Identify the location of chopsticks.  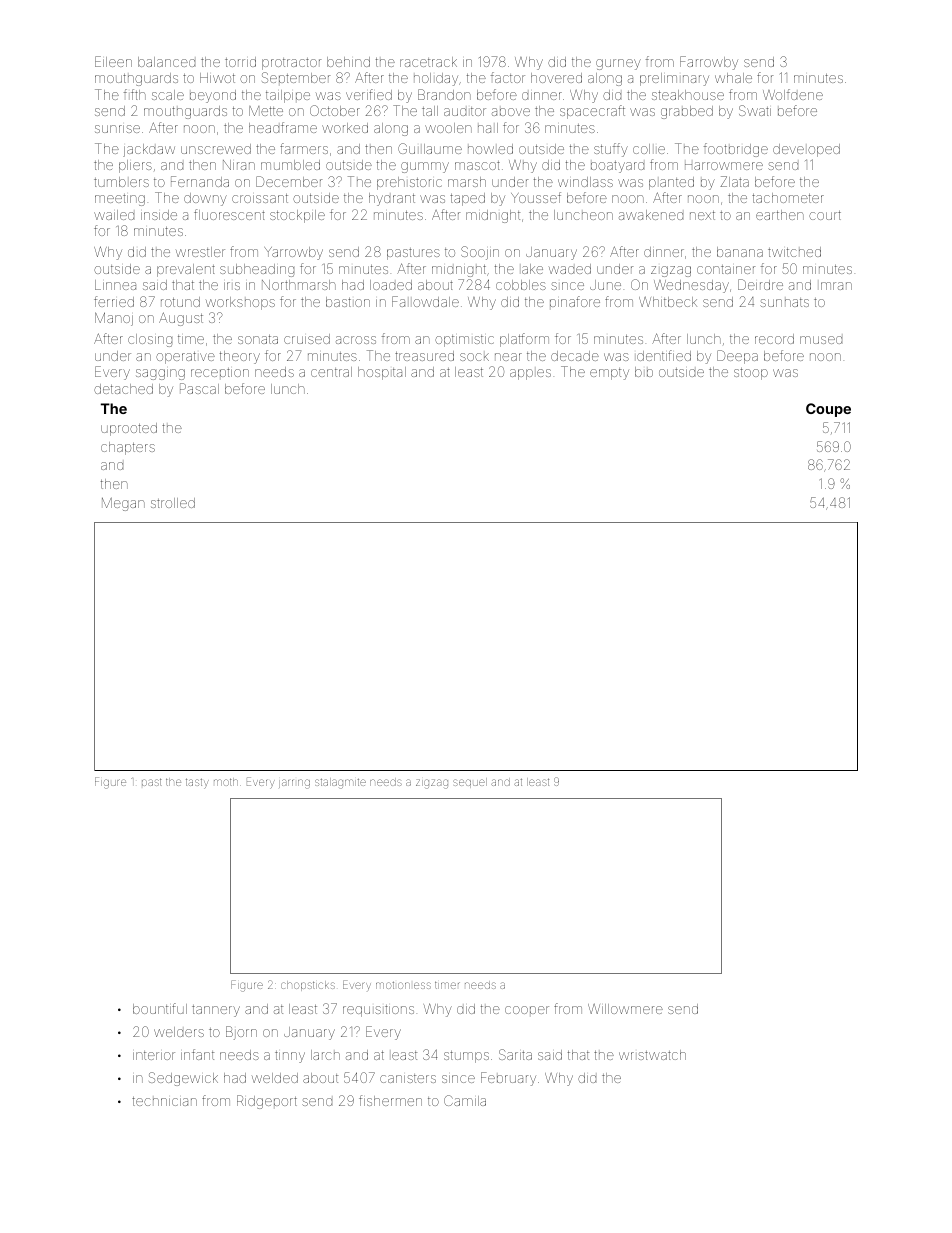
(308, 986).
